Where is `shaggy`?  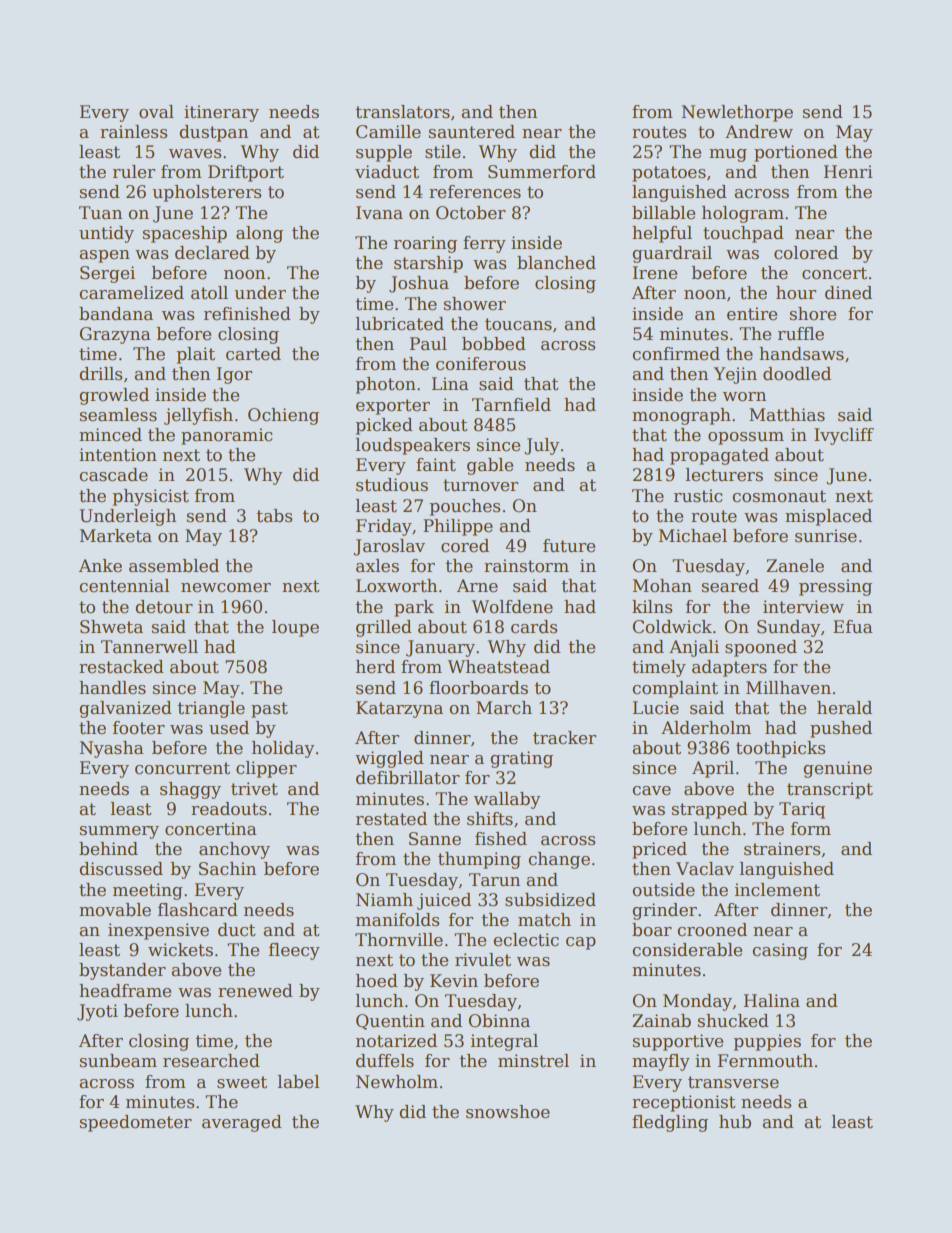 shaggy is located at coordinates (190, 790).
